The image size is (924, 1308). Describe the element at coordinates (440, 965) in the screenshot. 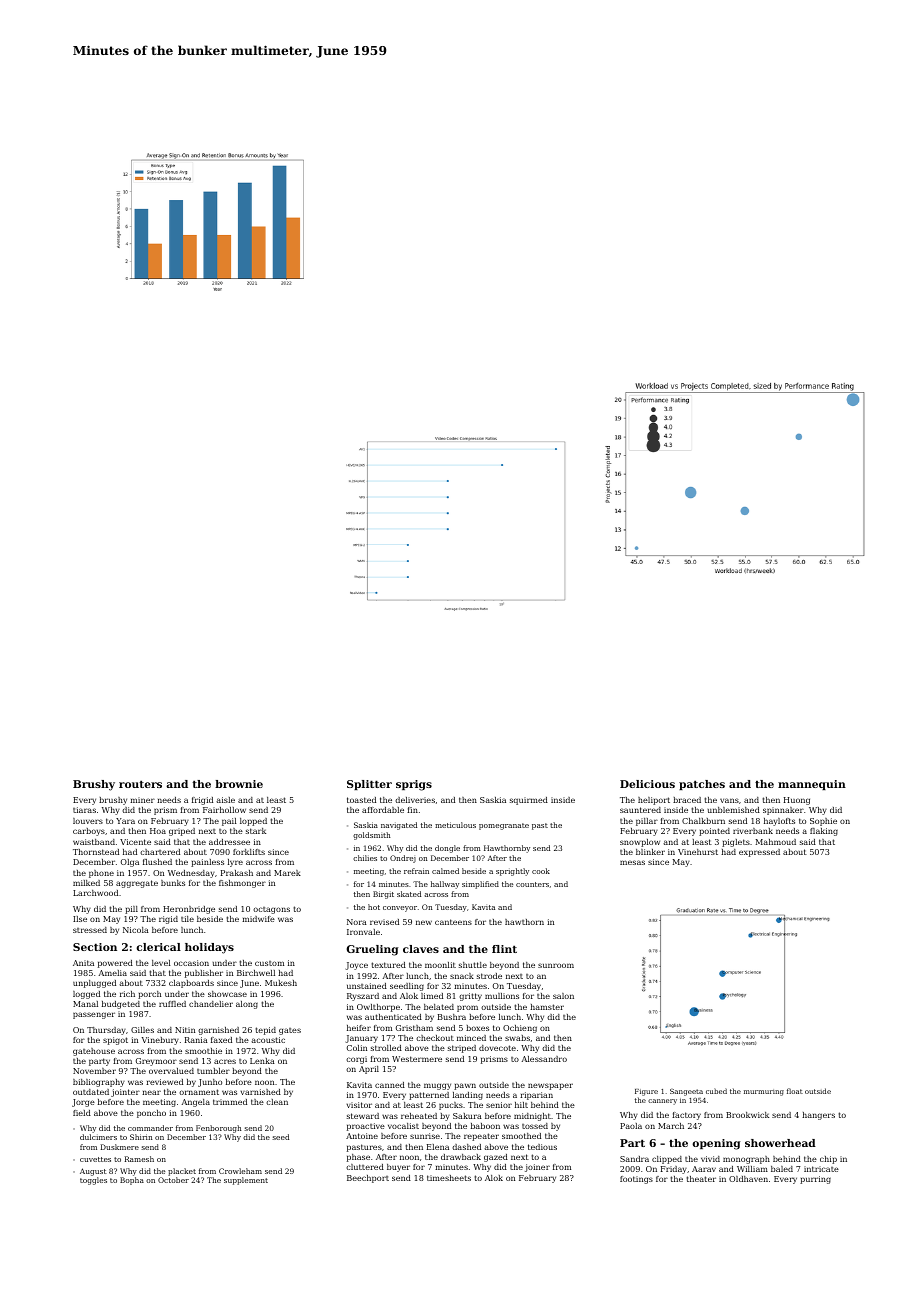

I see `moonlit` at that location.
